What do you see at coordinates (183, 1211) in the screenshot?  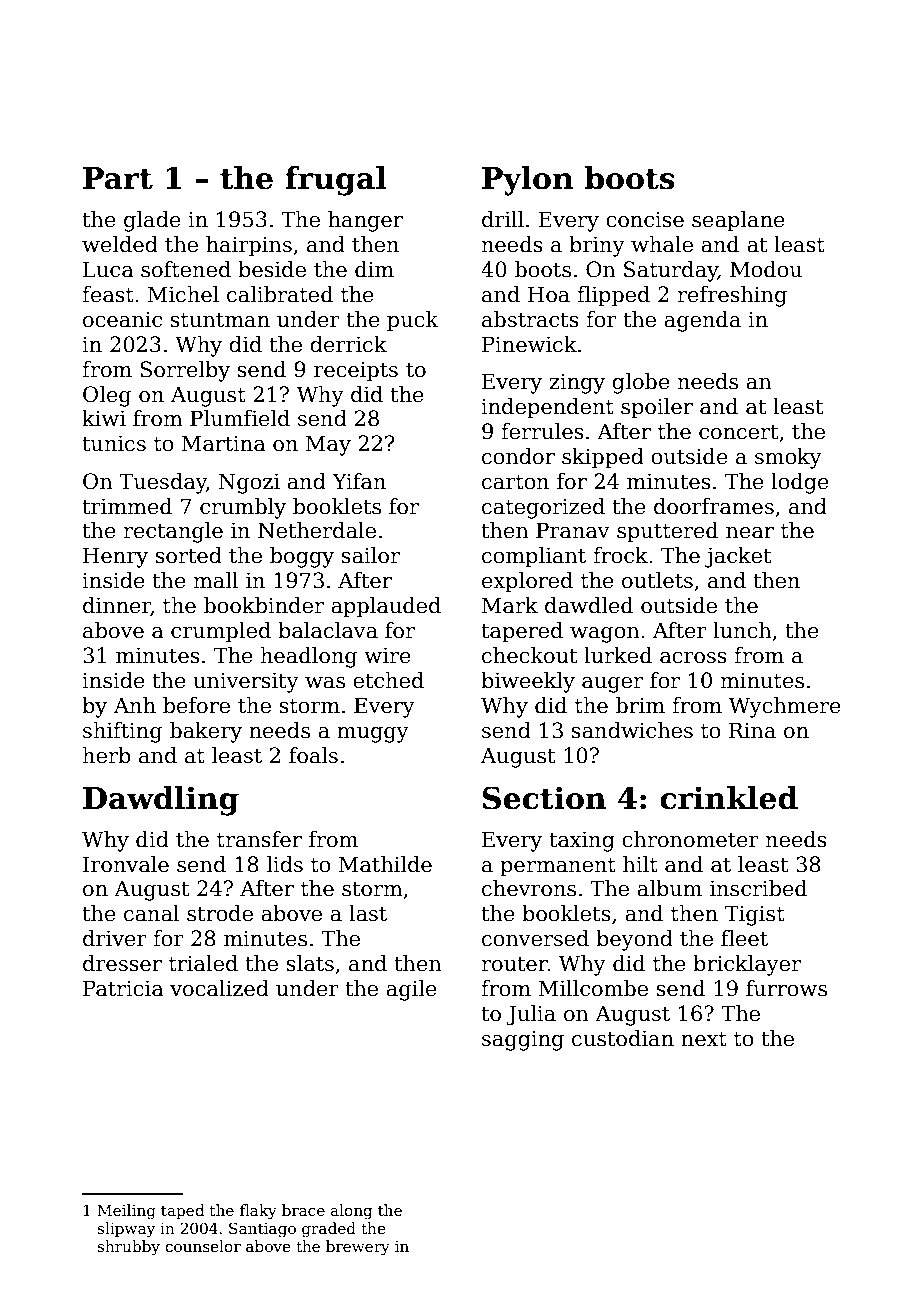 I see `taped` at bounding box center [183, 1211].
